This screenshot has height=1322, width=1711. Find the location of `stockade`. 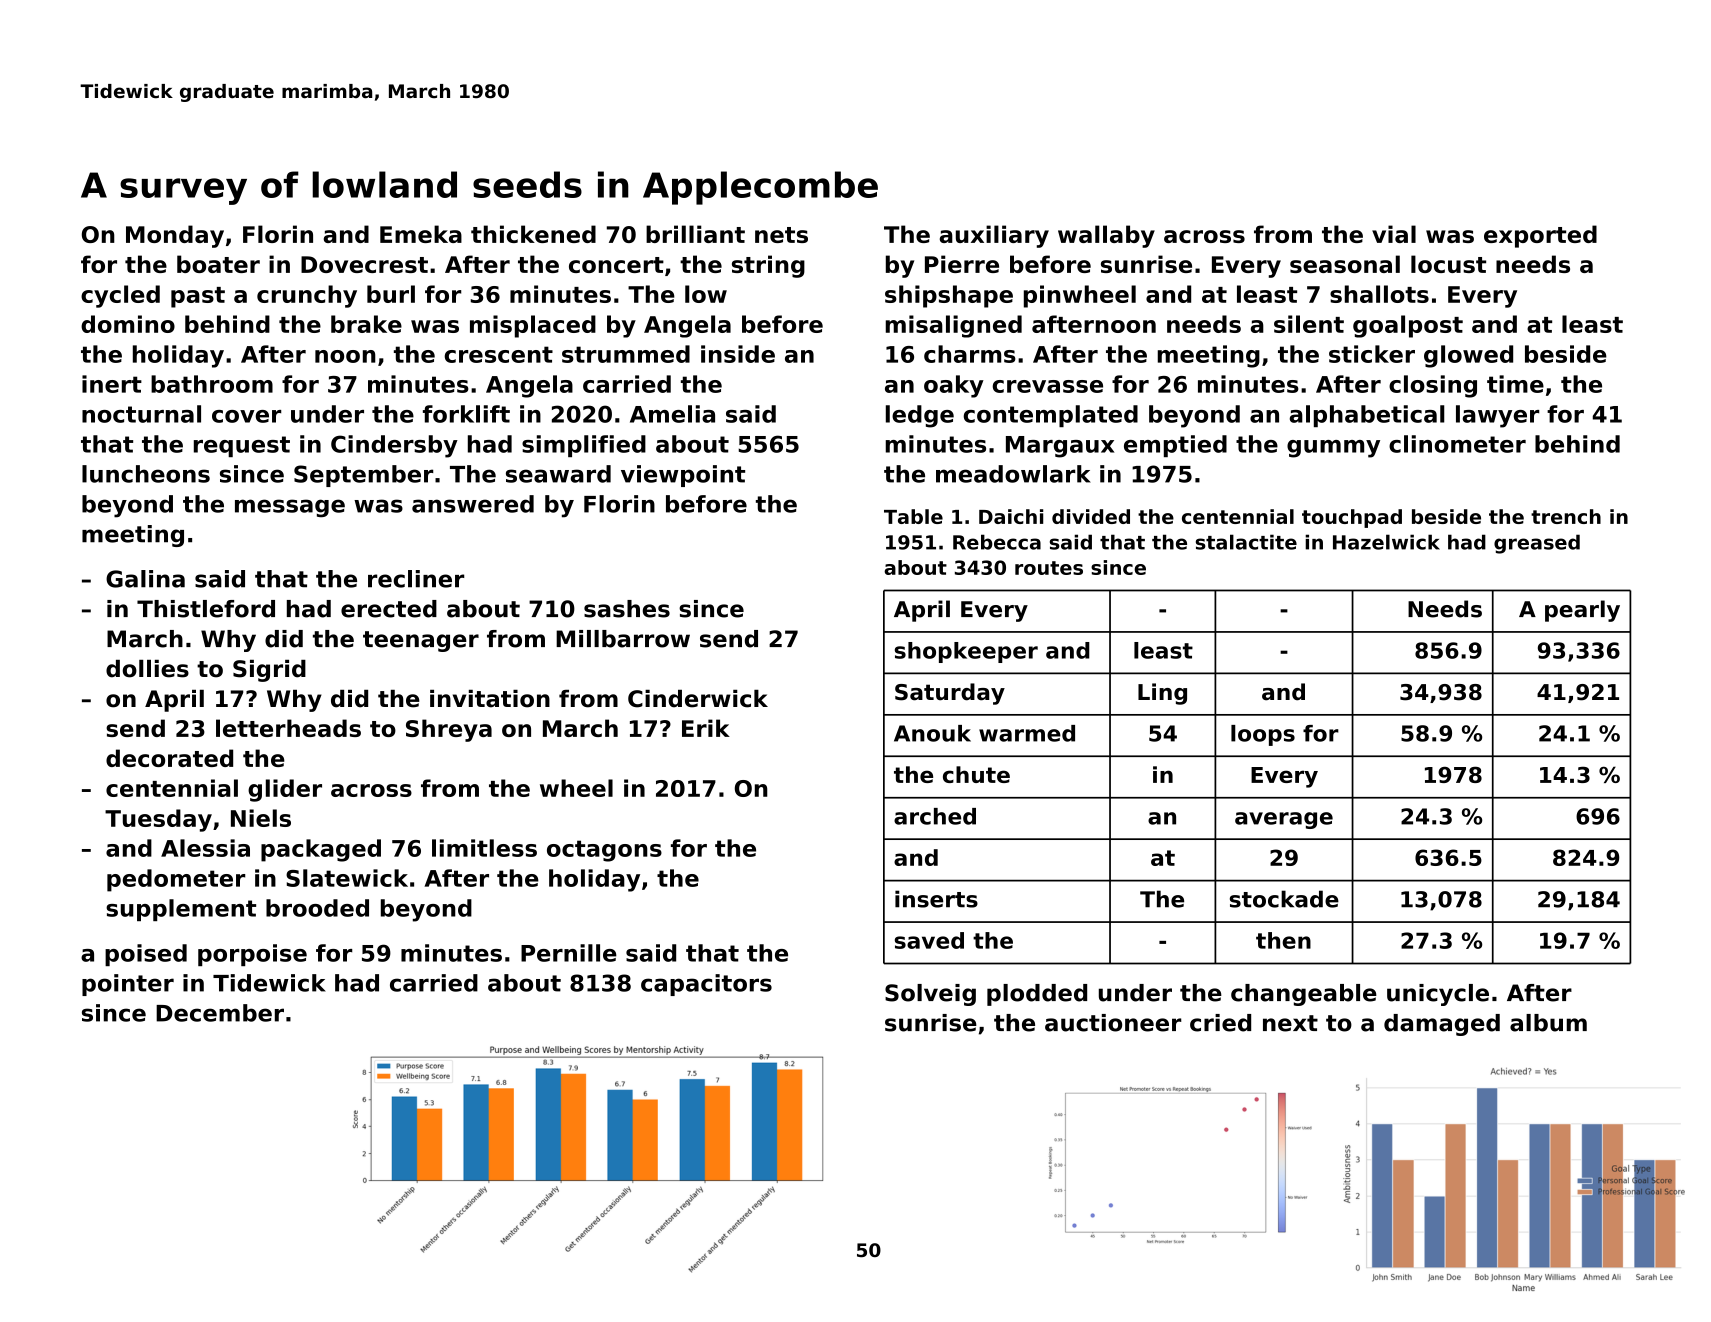

stockade is located at coordinates (1284, 899).
